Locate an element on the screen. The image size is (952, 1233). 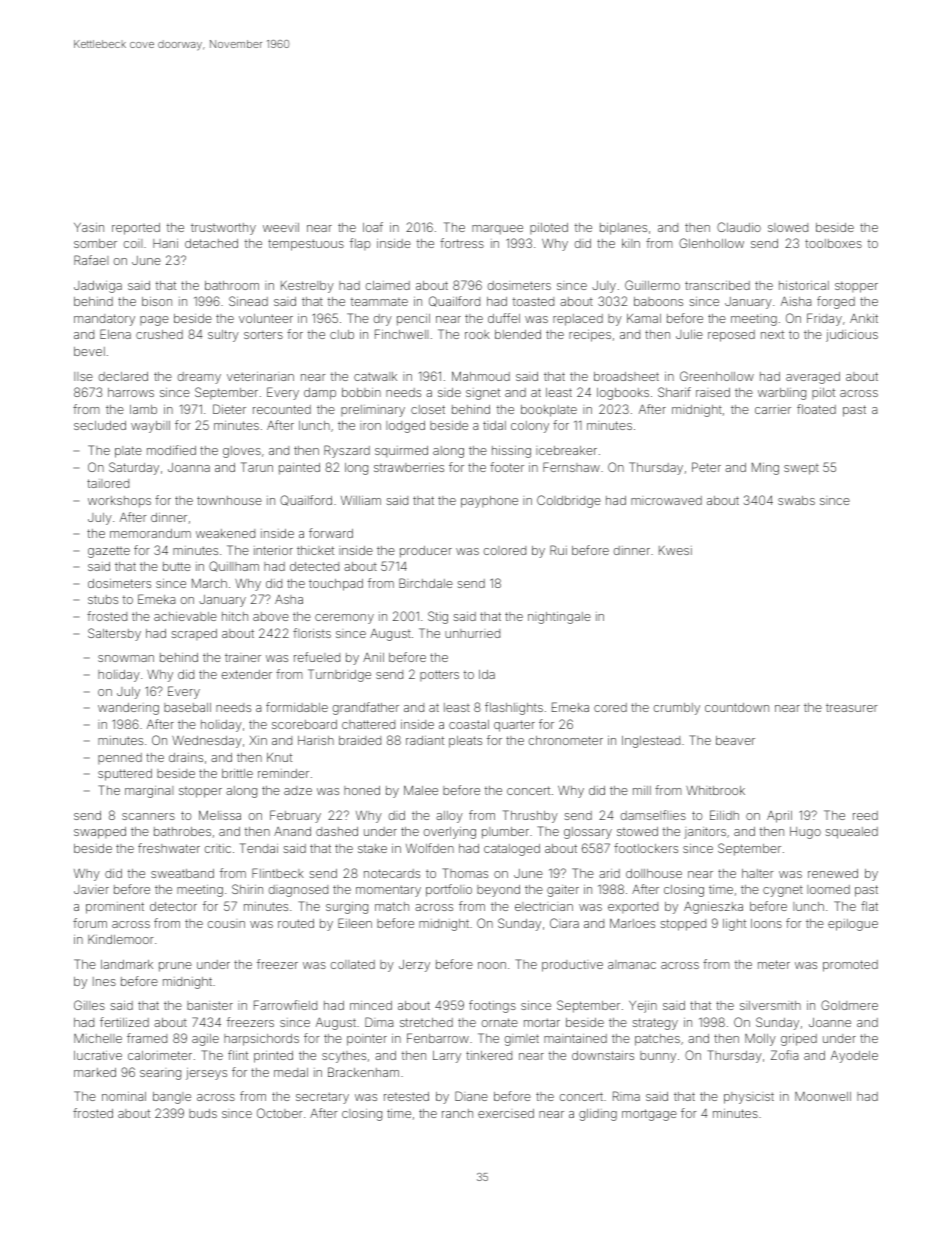
lucrative is located at coordinates (98, 1055).
